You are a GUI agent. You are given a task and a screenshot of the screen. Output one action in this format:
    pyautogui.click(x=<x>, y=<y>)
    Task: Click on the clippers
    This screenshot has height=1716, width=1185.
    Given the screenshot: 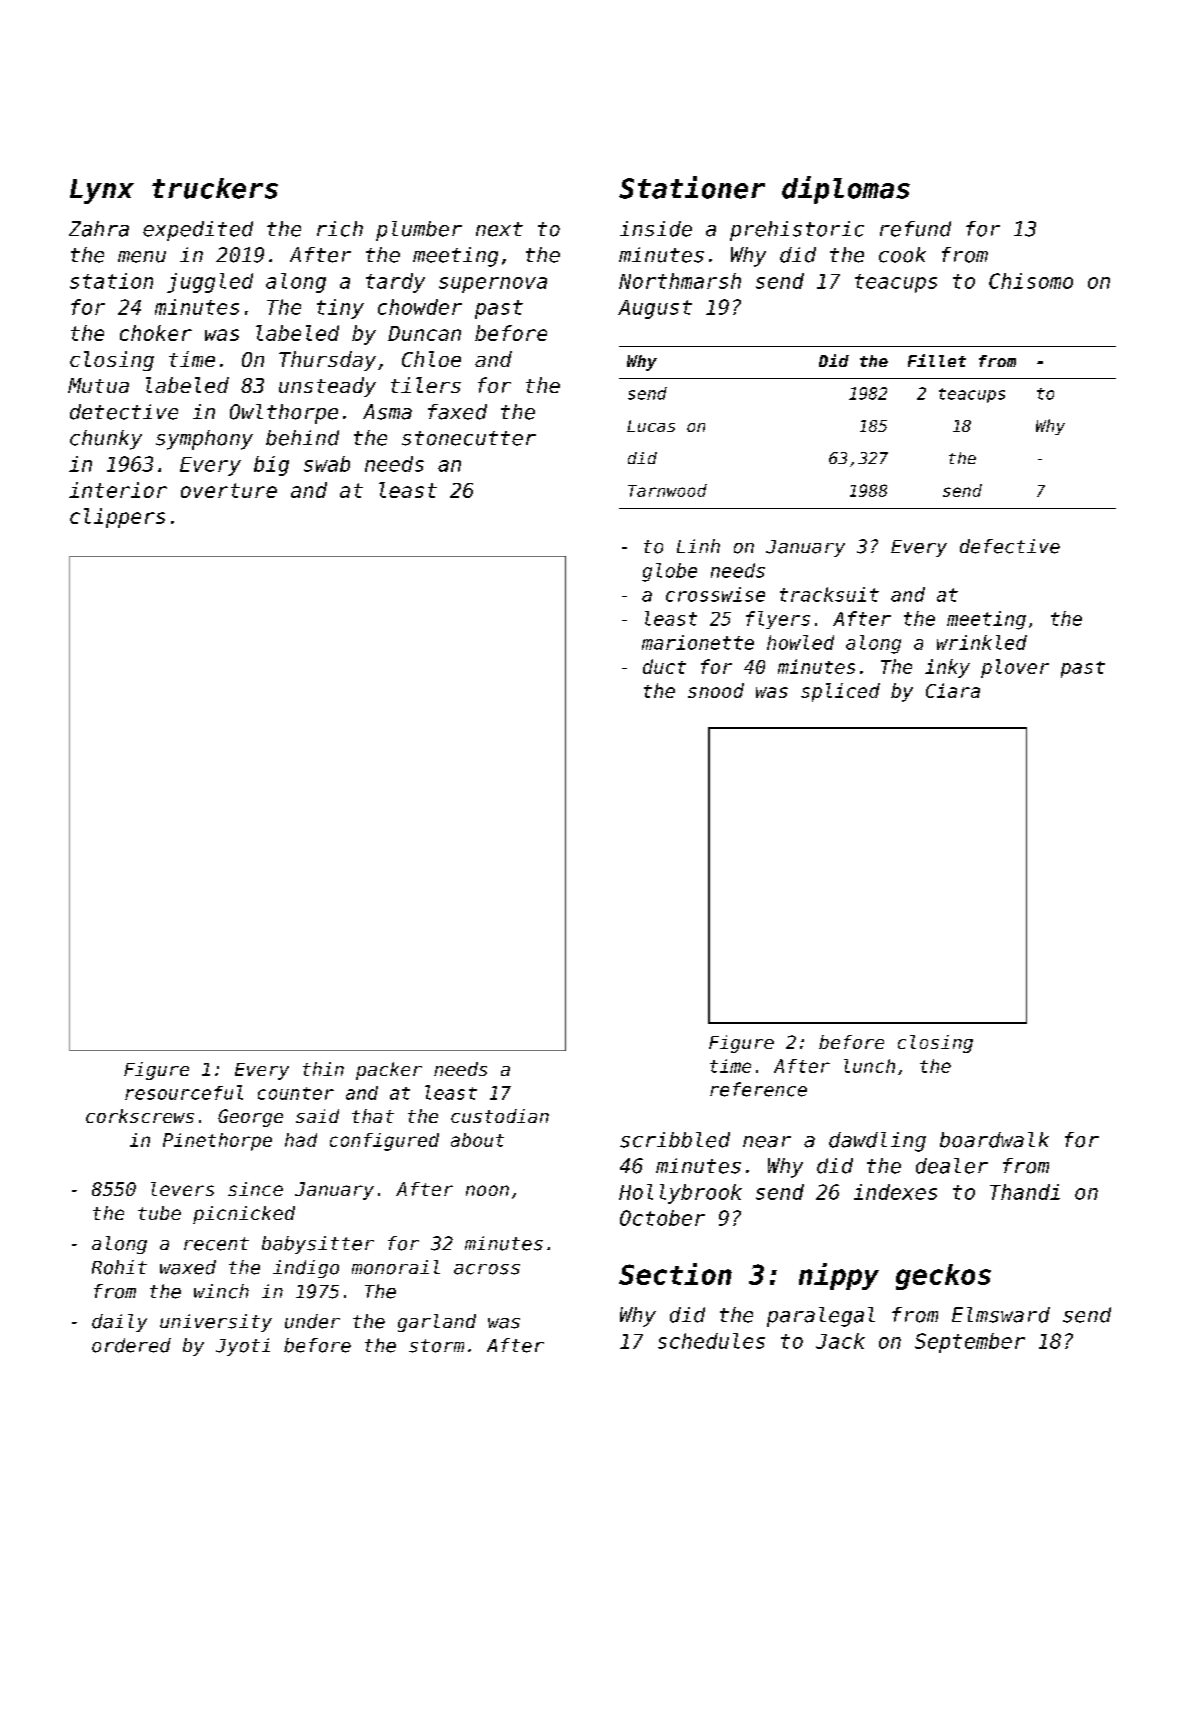 What is the action you would take?
    pyautogui.click(x=117, y=518)
